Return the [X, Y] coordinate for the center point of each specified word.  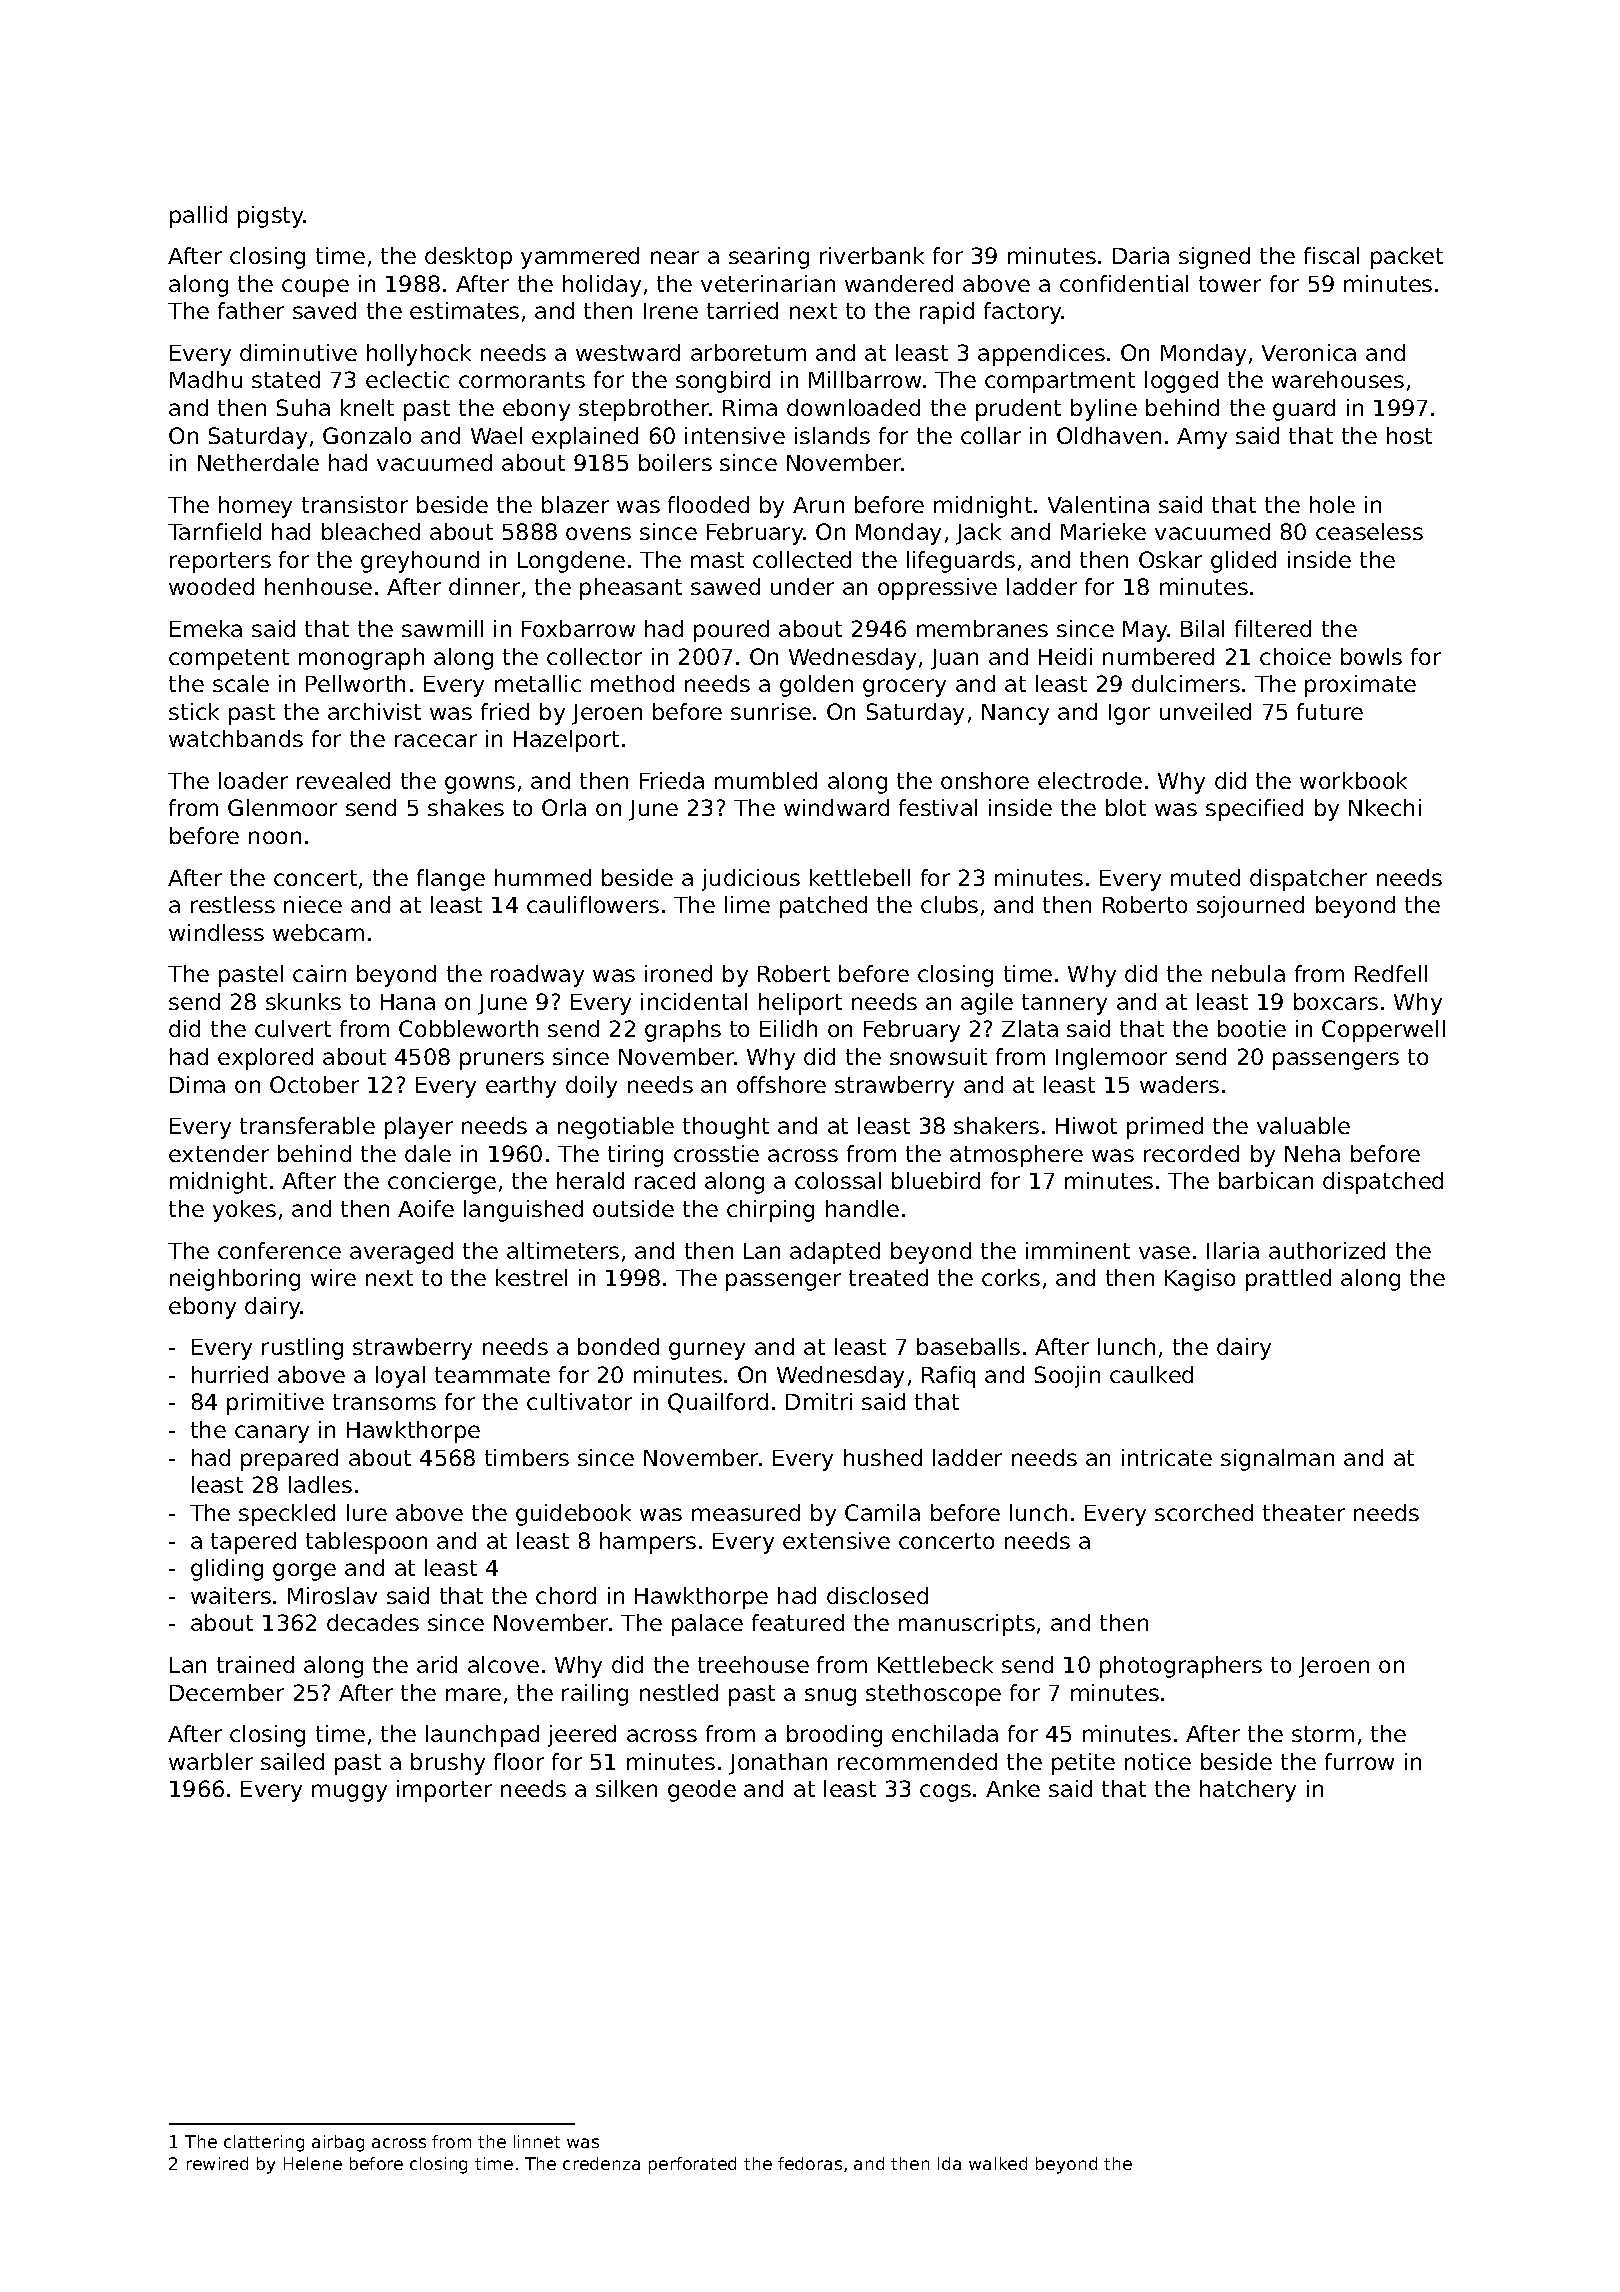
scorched [1204, 1512]
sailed [292, 1761]
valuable [1303, 1125]
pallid [198, 217]
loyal [400, 1377]
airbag [338, 2143]
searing [769, 258]
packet [1407, 258]
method [632, 683]
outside [633, 1208]
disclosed [877, 1595]
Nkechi [1385, 807]
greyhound [420, 562]
